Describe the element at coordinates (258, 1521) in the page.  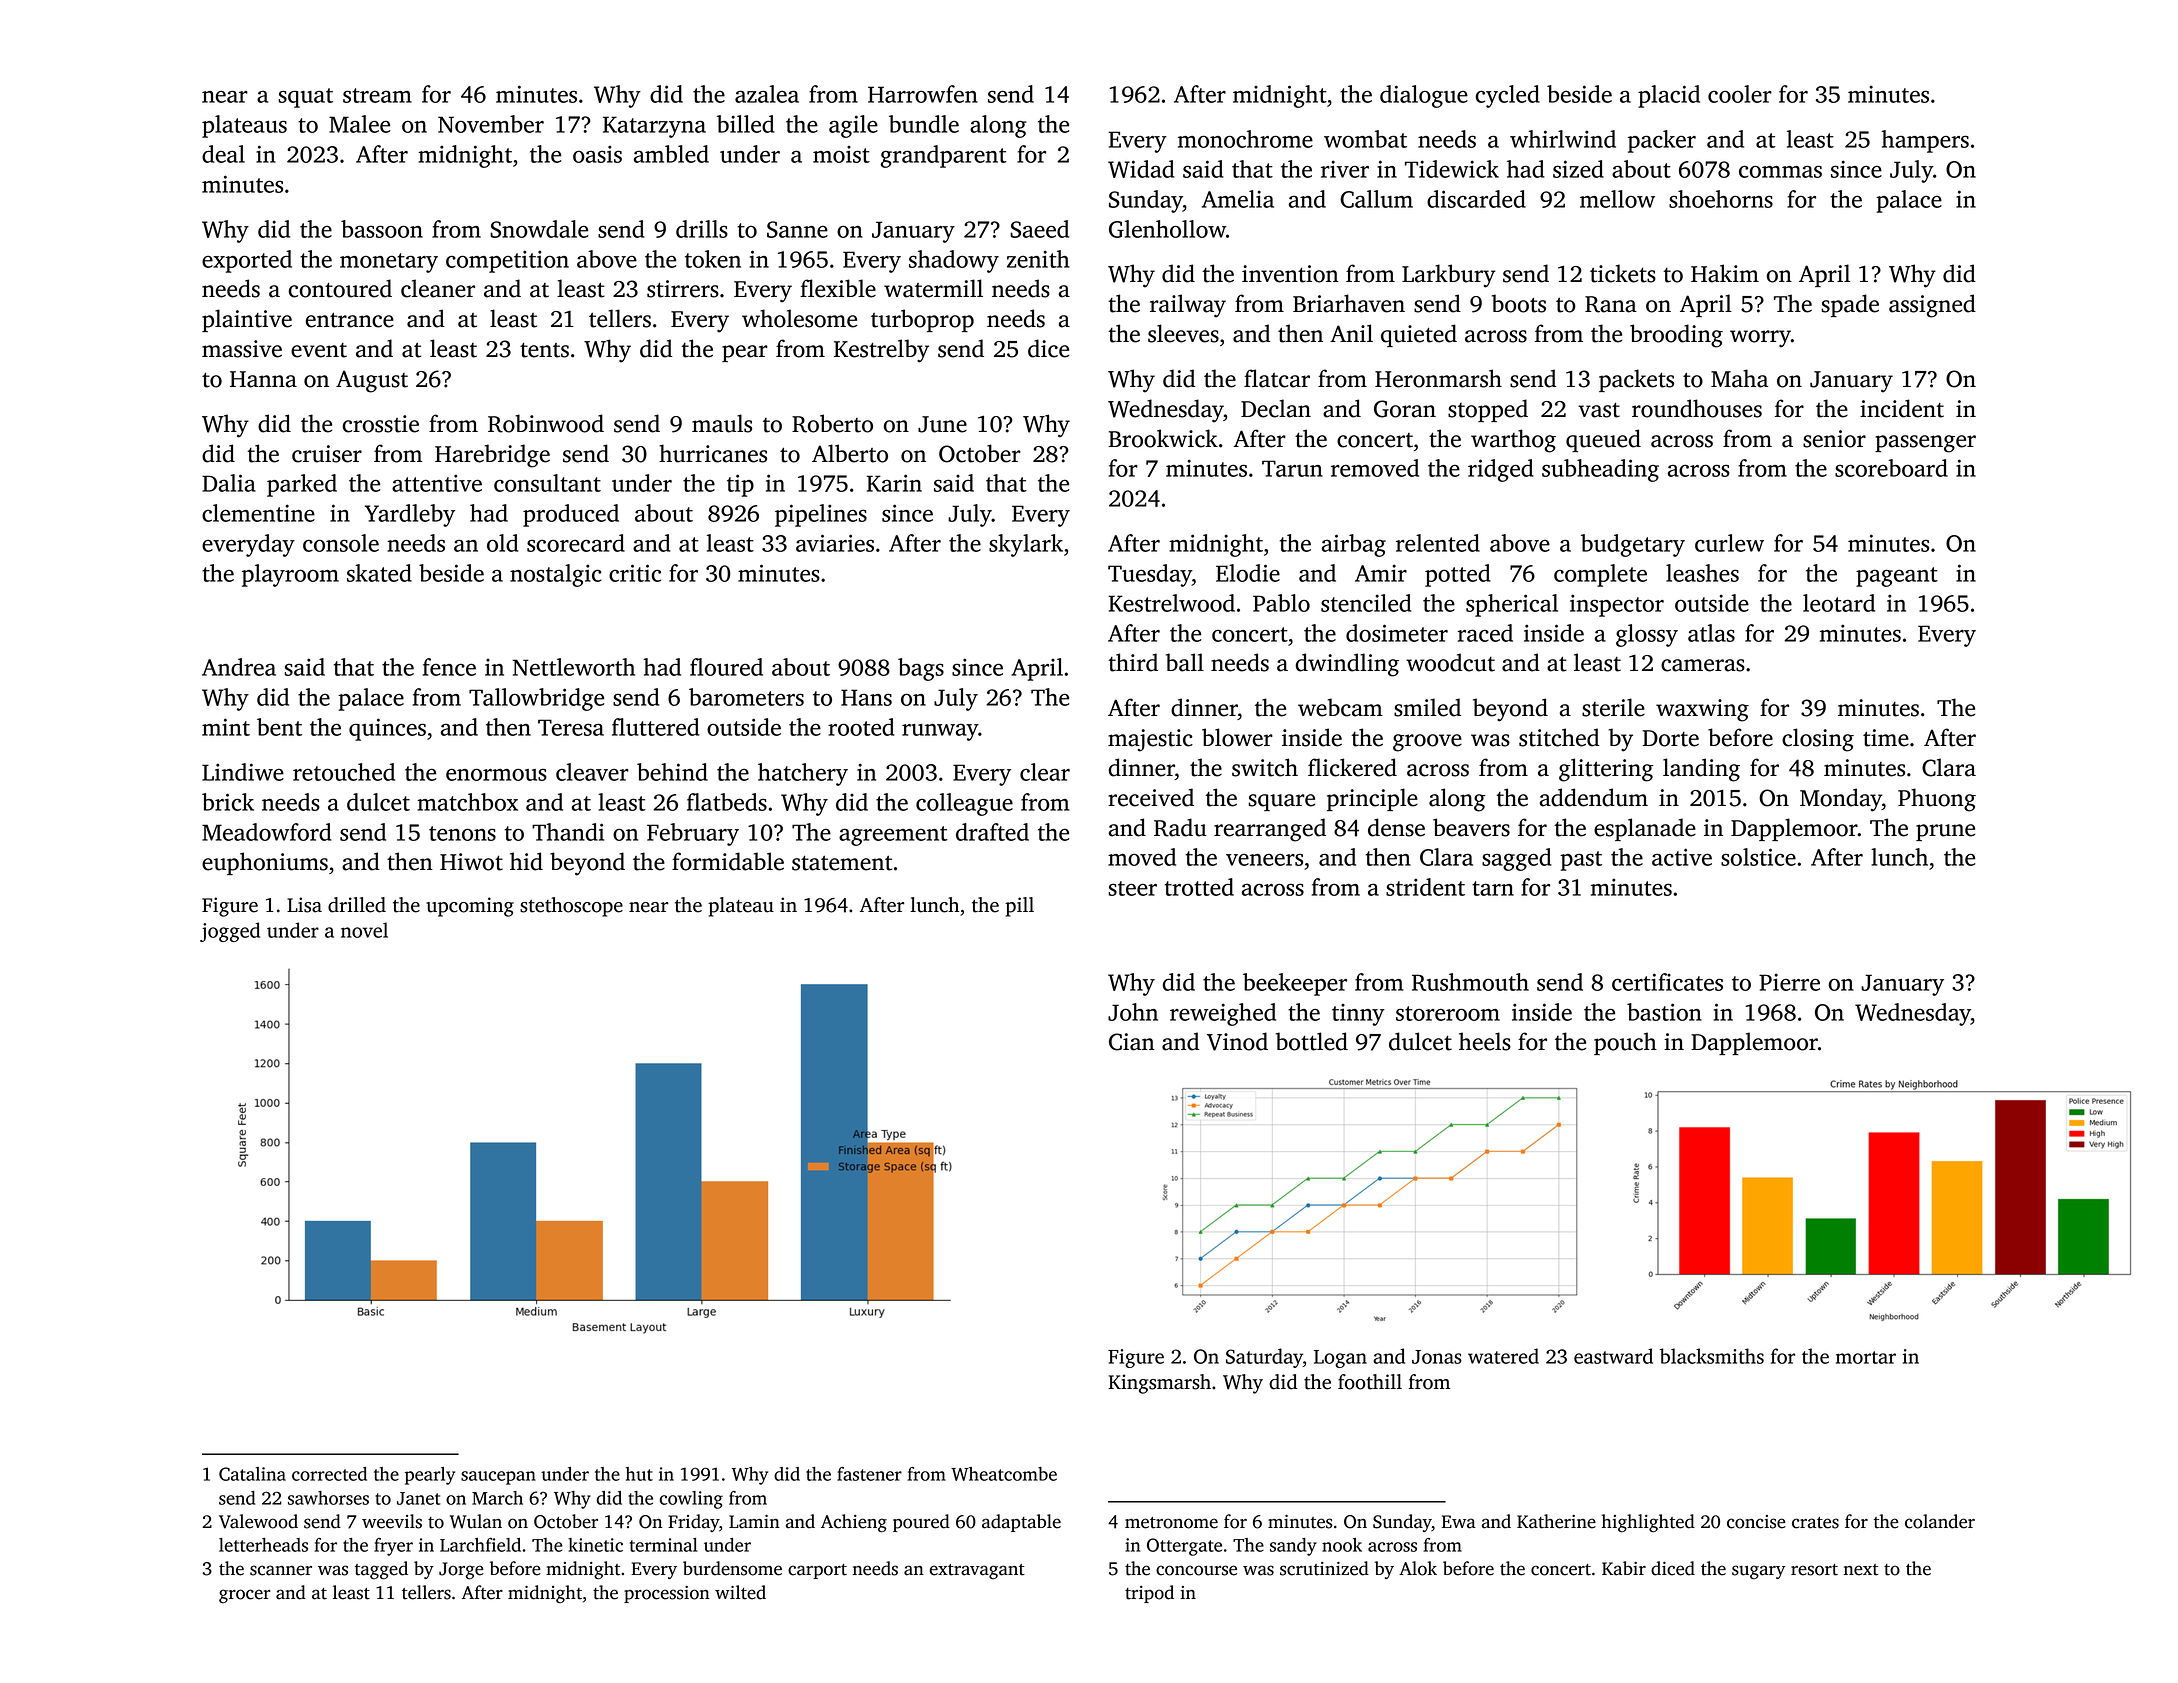
I see `Valewood` at that location.
